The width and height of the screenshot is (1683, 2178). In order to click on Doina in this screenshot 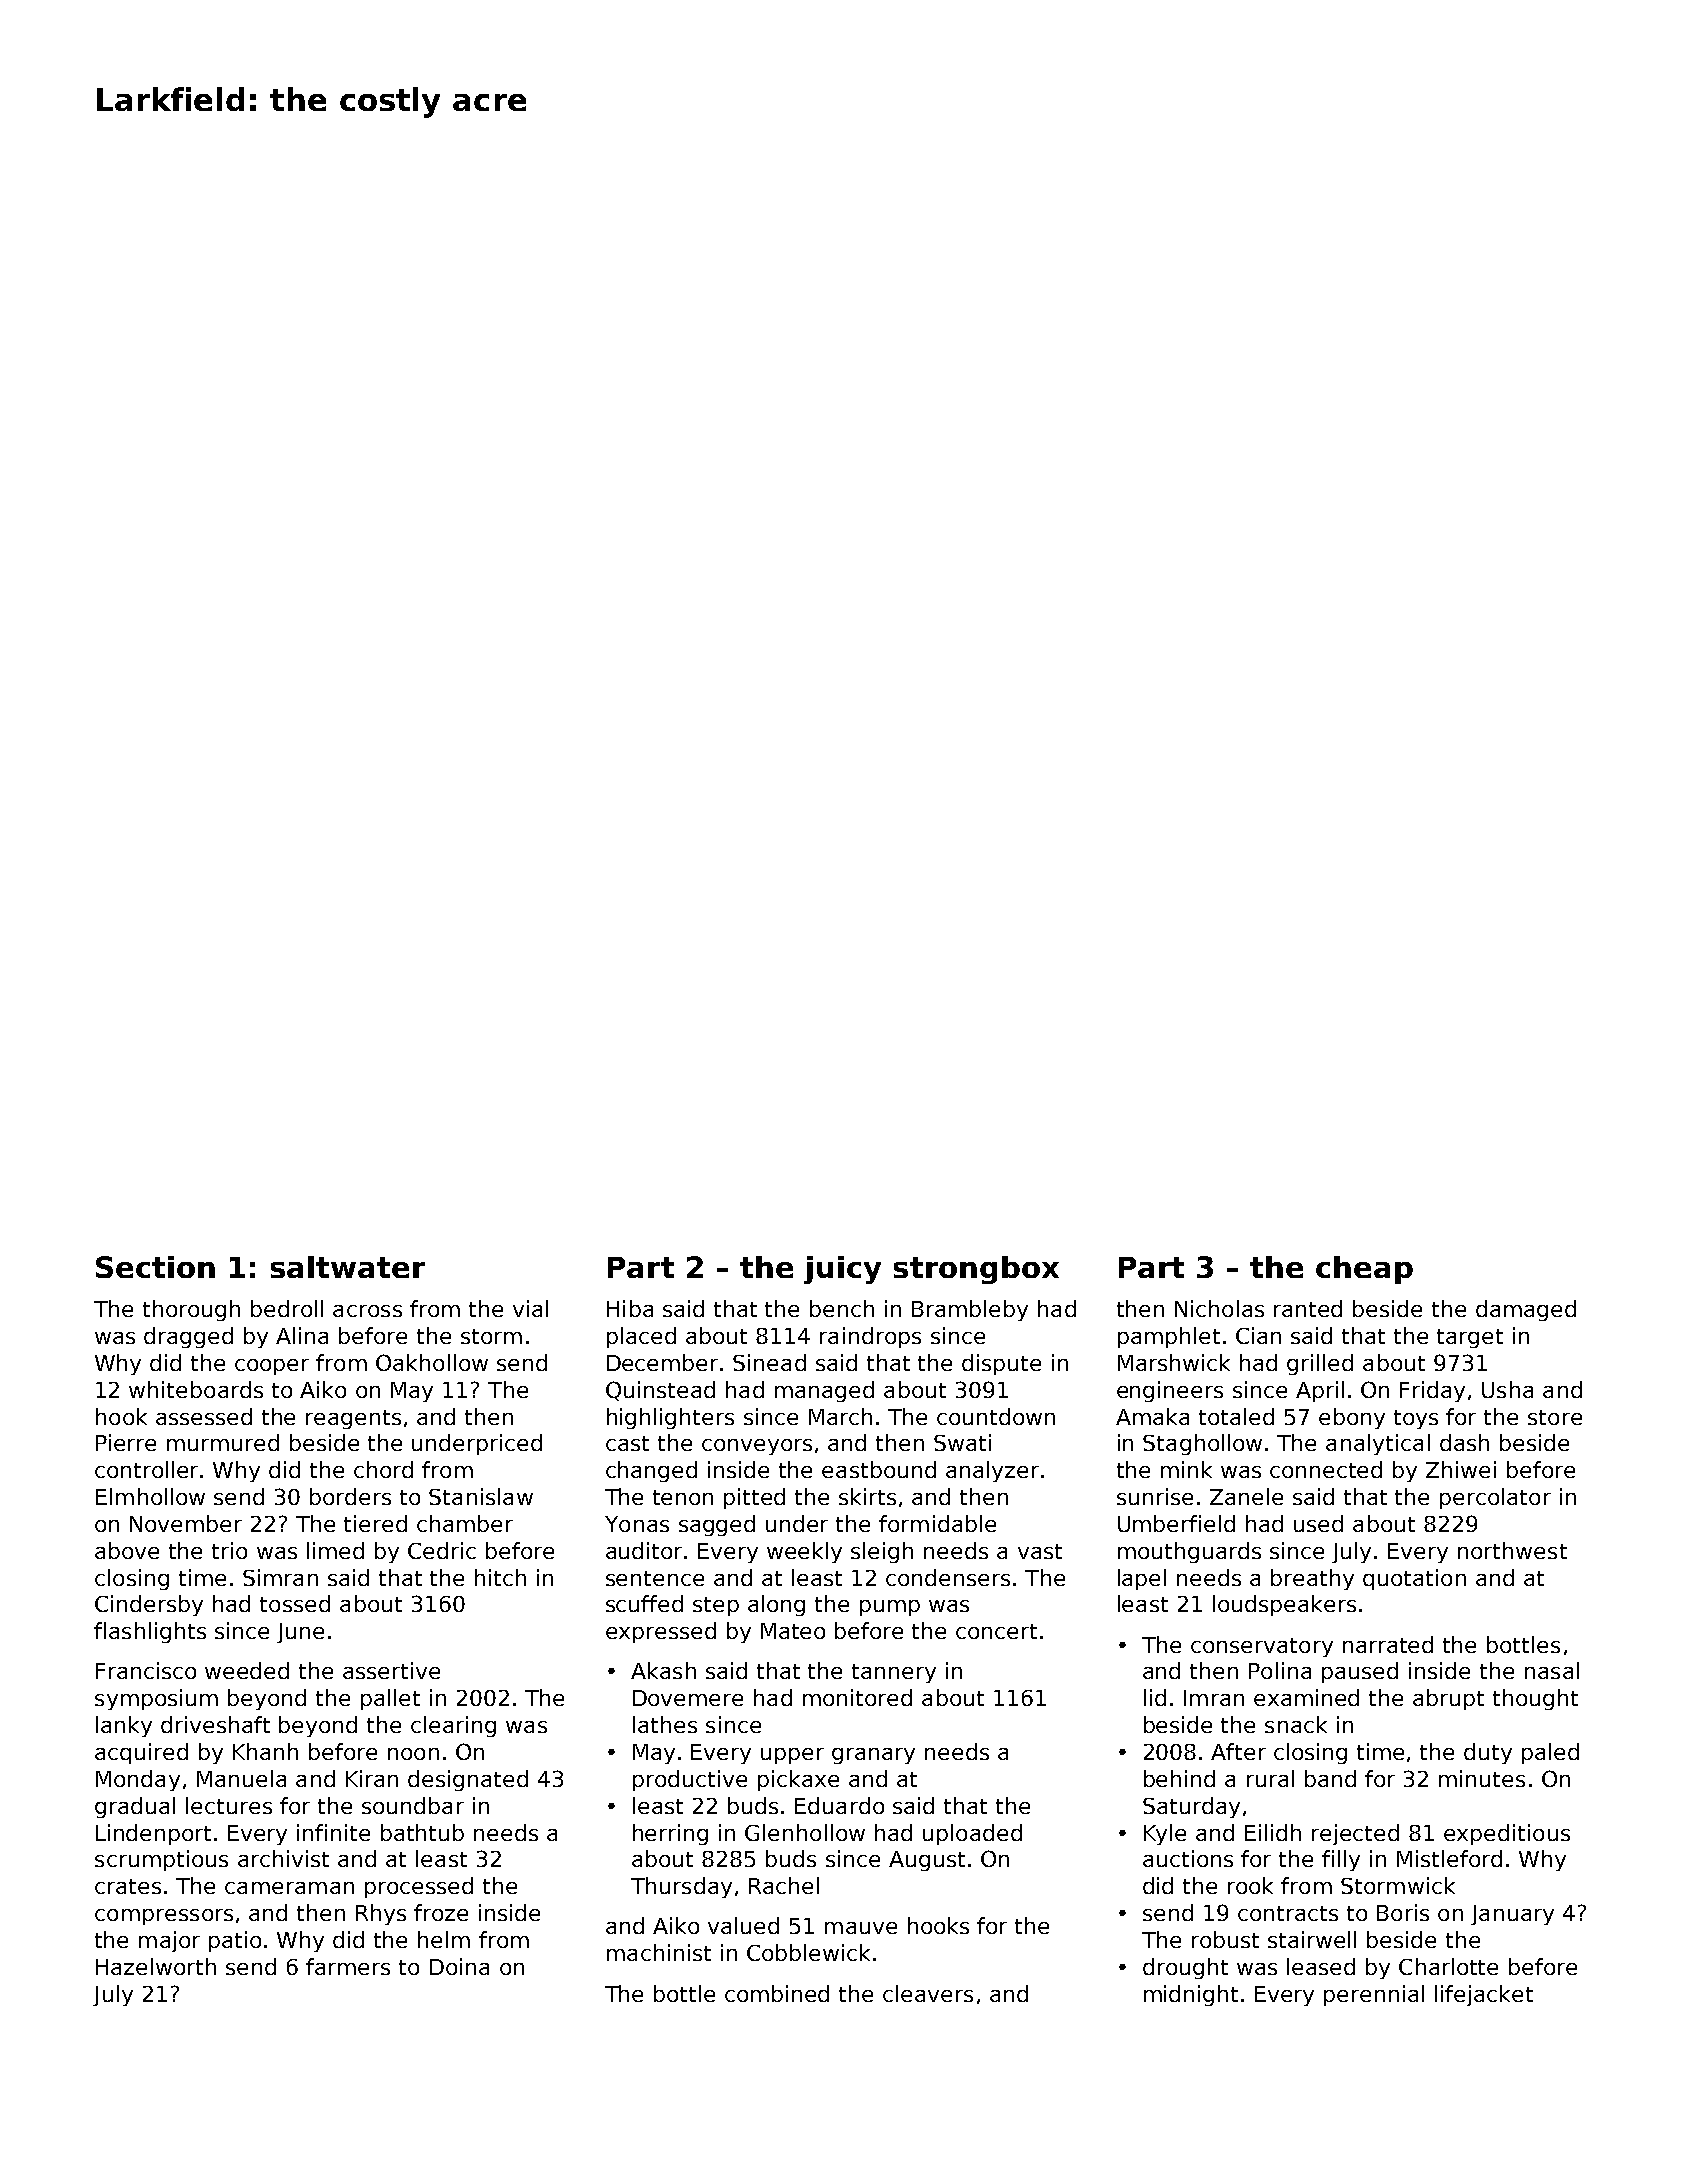, I will do `click(459, 1966)`.
